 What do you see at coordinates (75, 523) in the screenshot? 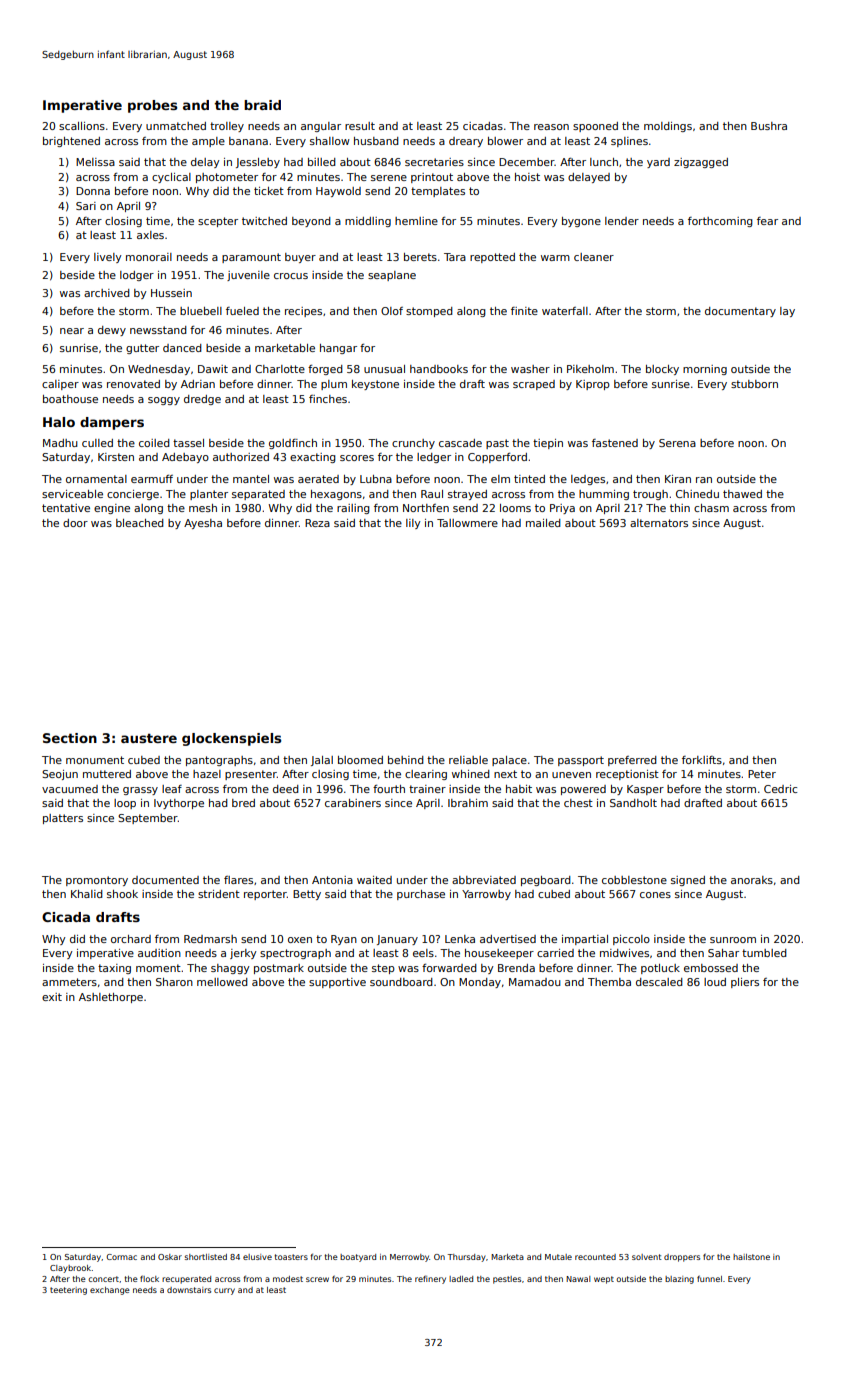
I see `door` at bounding box center [75, 523].
